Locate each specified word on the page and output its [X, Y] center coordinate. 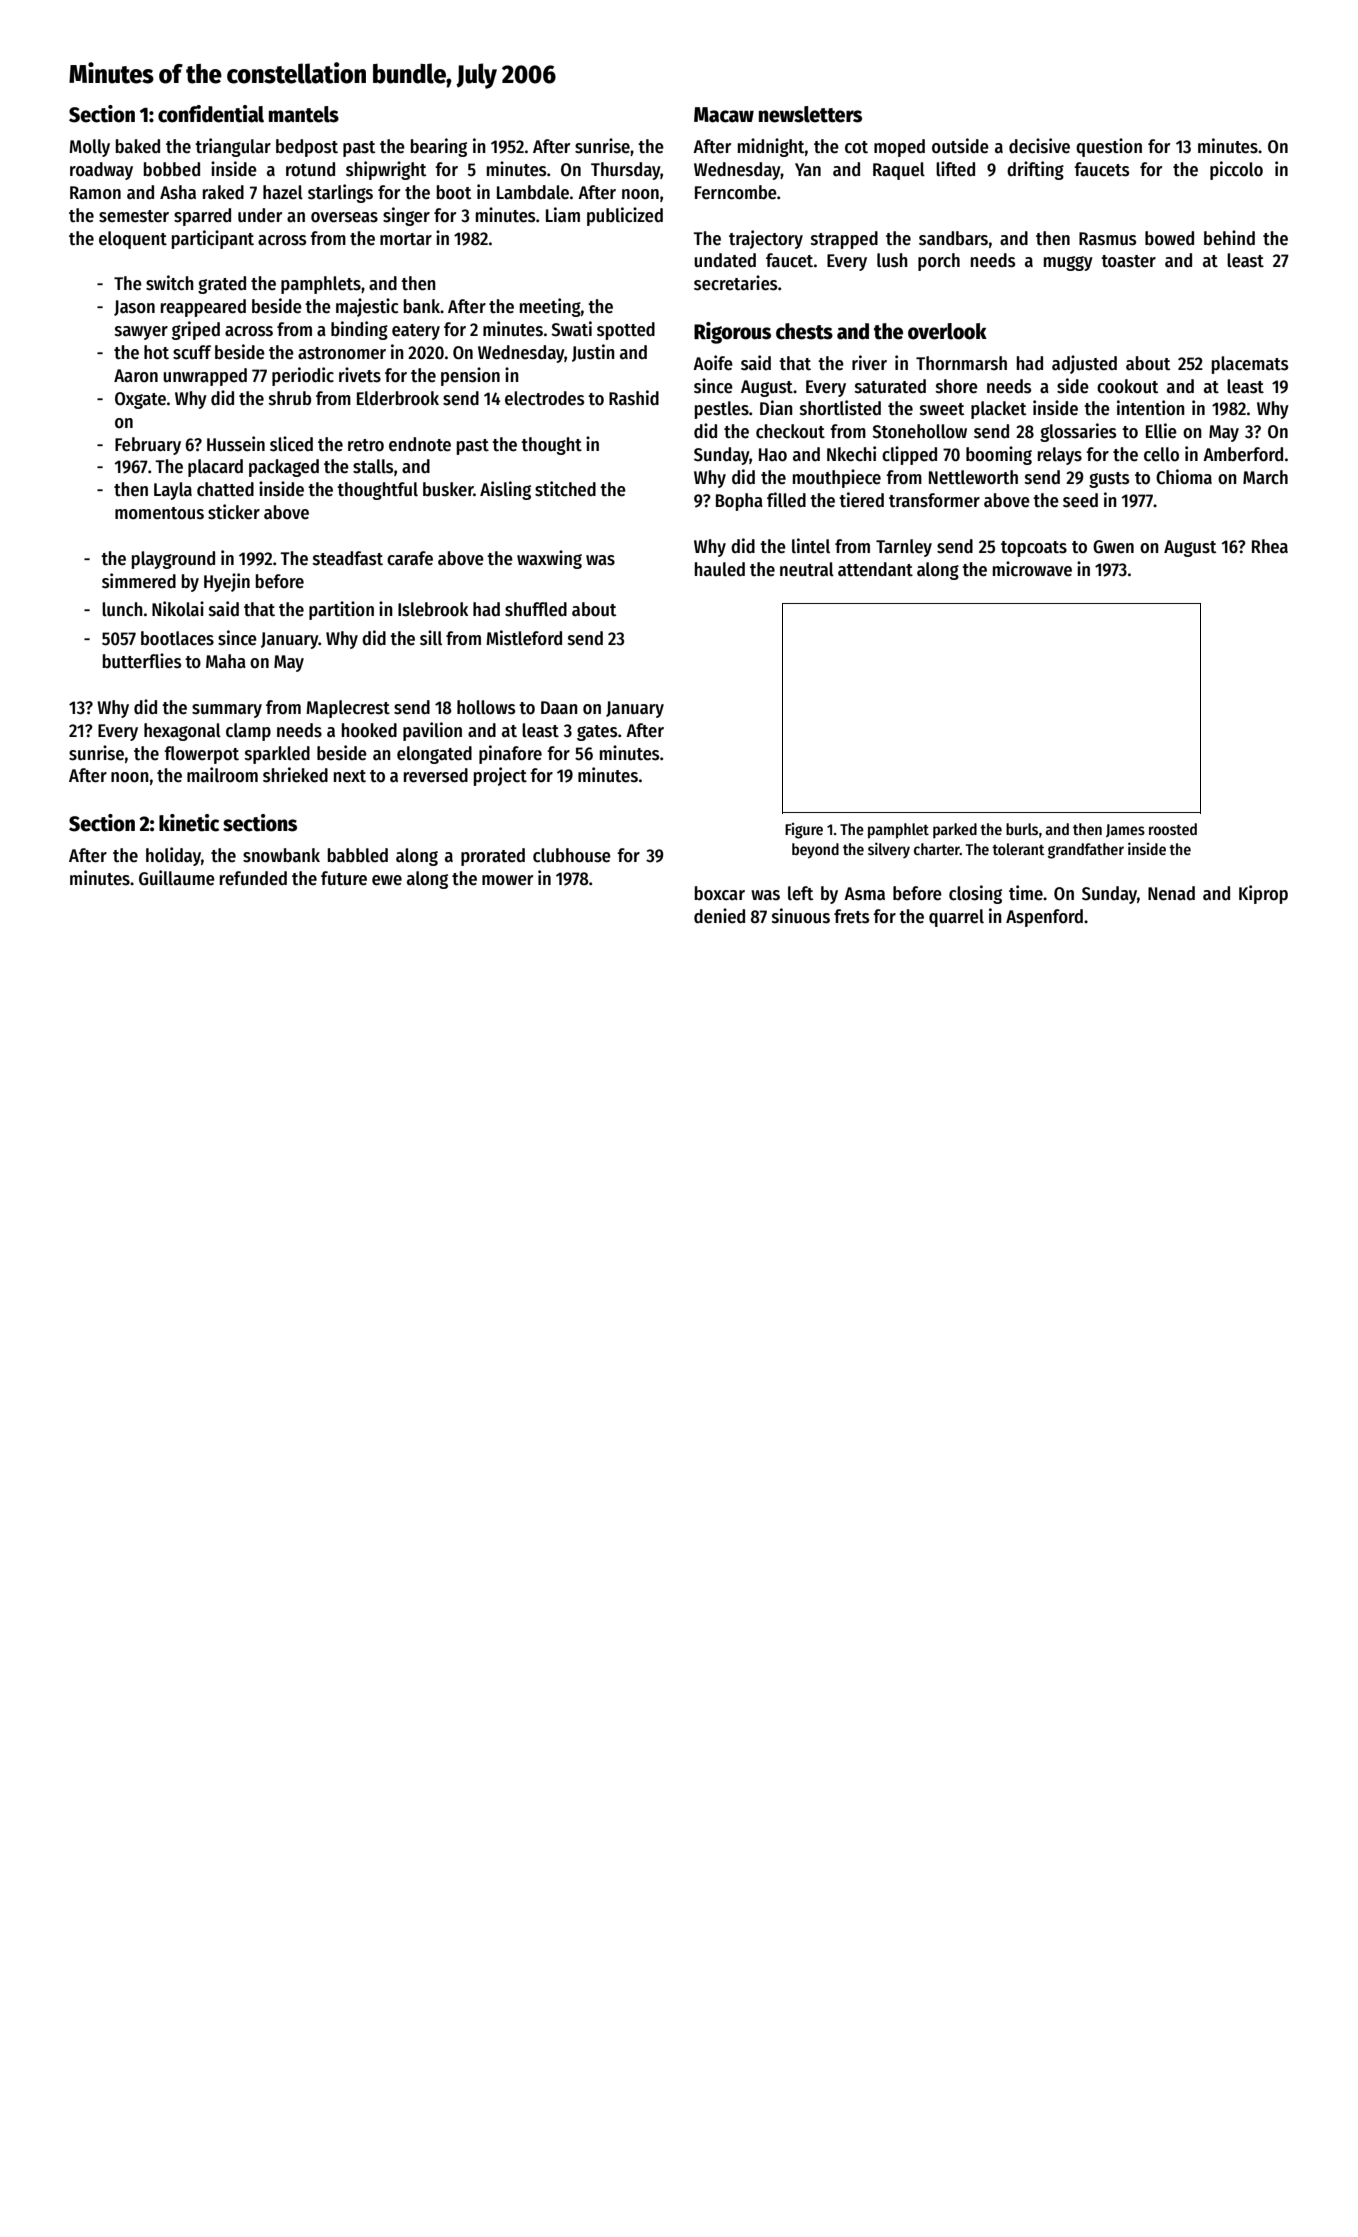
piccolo [1236, 170]
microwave [1032, 569]
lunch [122, 609]
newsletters [810, 114]
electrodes [544, 398]
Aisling [505, 490]
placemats [1250, 365]
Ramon [95, 193]
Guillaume [177, 878]
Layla [173, 491]
